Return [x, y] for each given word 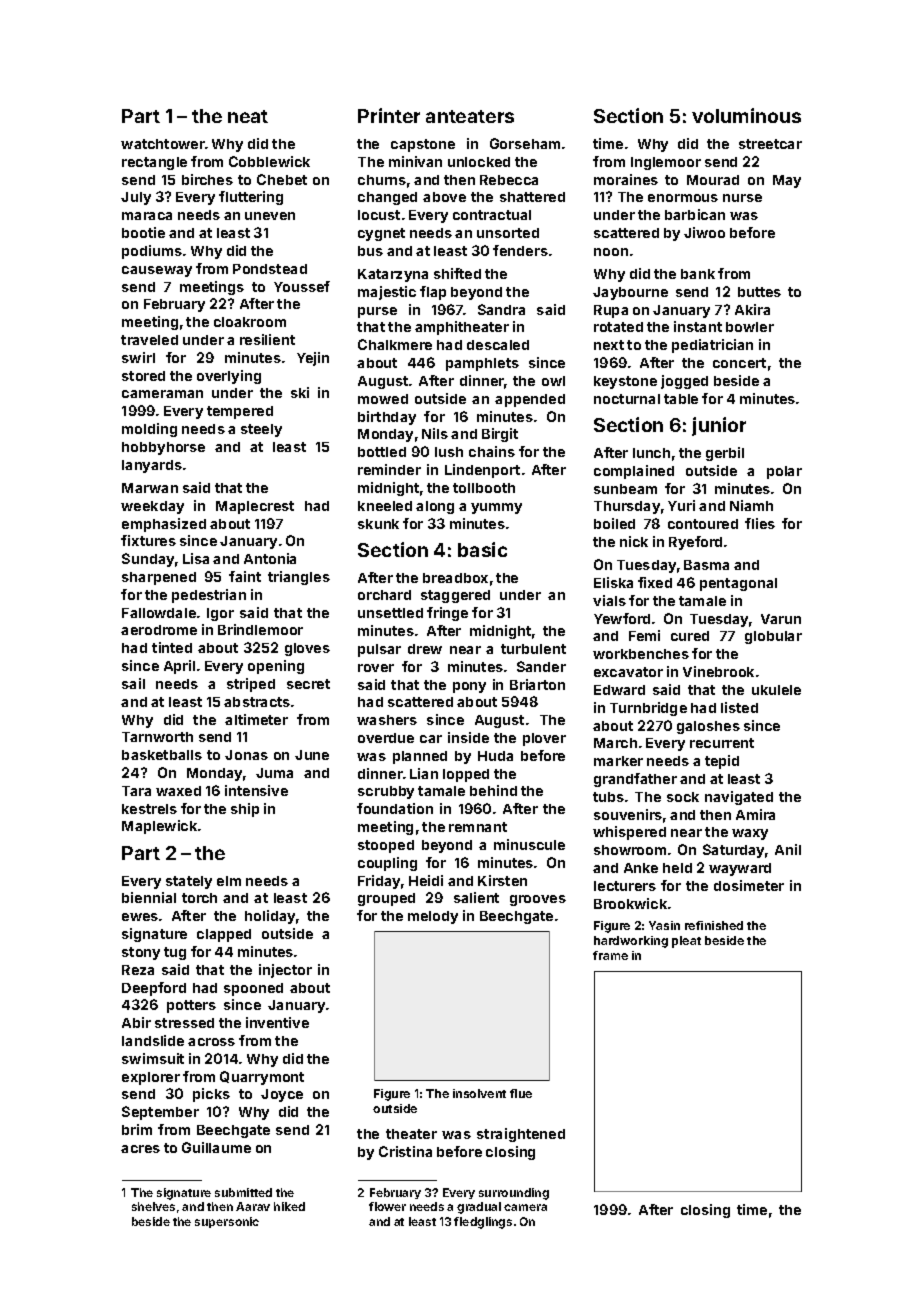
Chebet [282, 179]
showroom [630, 850]
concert [739, 363]
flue [521, 1093]
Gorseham [525, 143]
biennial [149, 897]
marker [618, 761]
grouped [386, 899]
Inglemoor [666, 163]
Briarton [537, 684]
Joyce [282, 1095]
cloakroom [250, 322]
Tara [136, 791]
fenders [520, 250]
